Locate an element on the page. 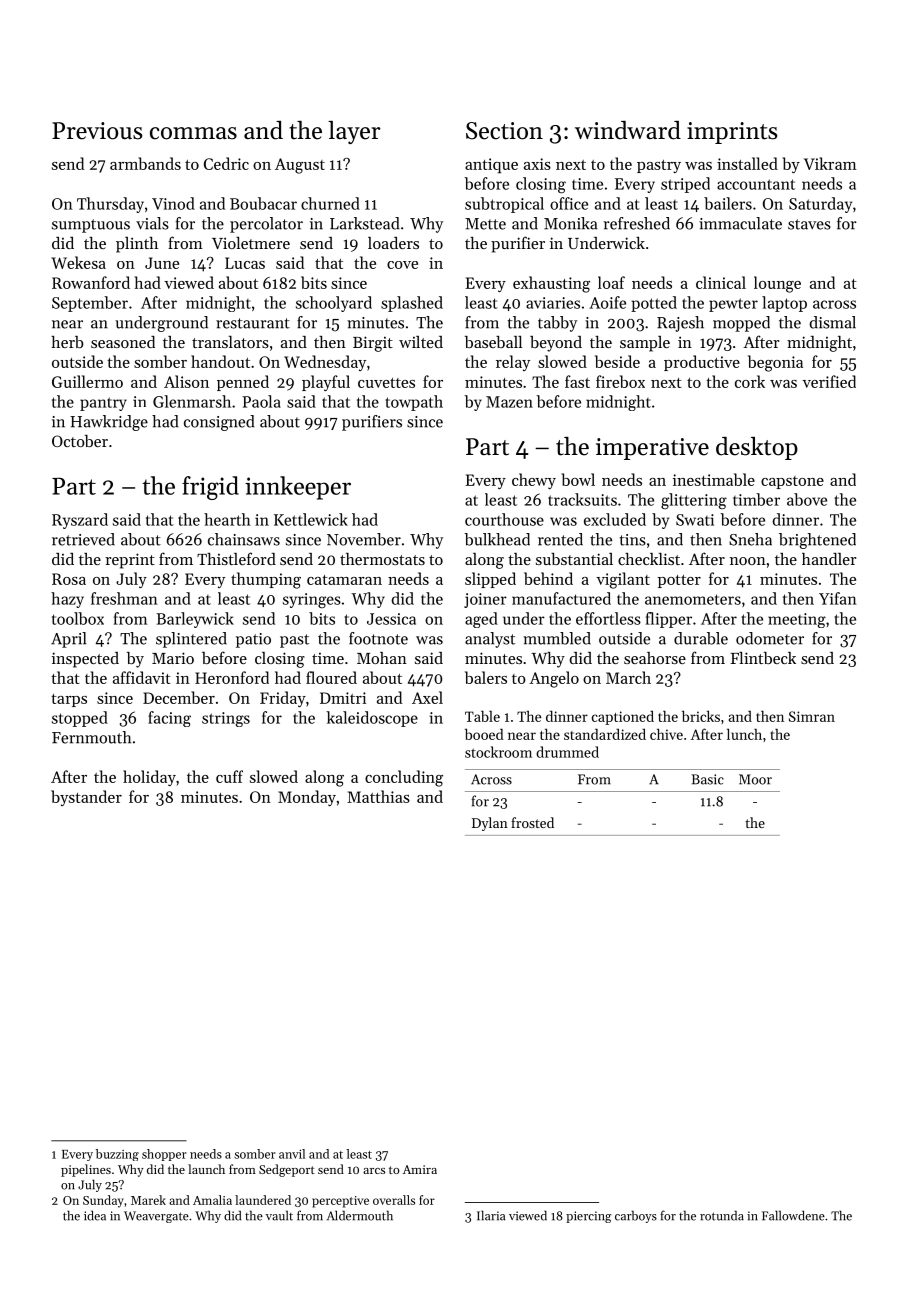 The width and height of the page is (908, 1316). Vinod is located at coordinates (173, 203).
